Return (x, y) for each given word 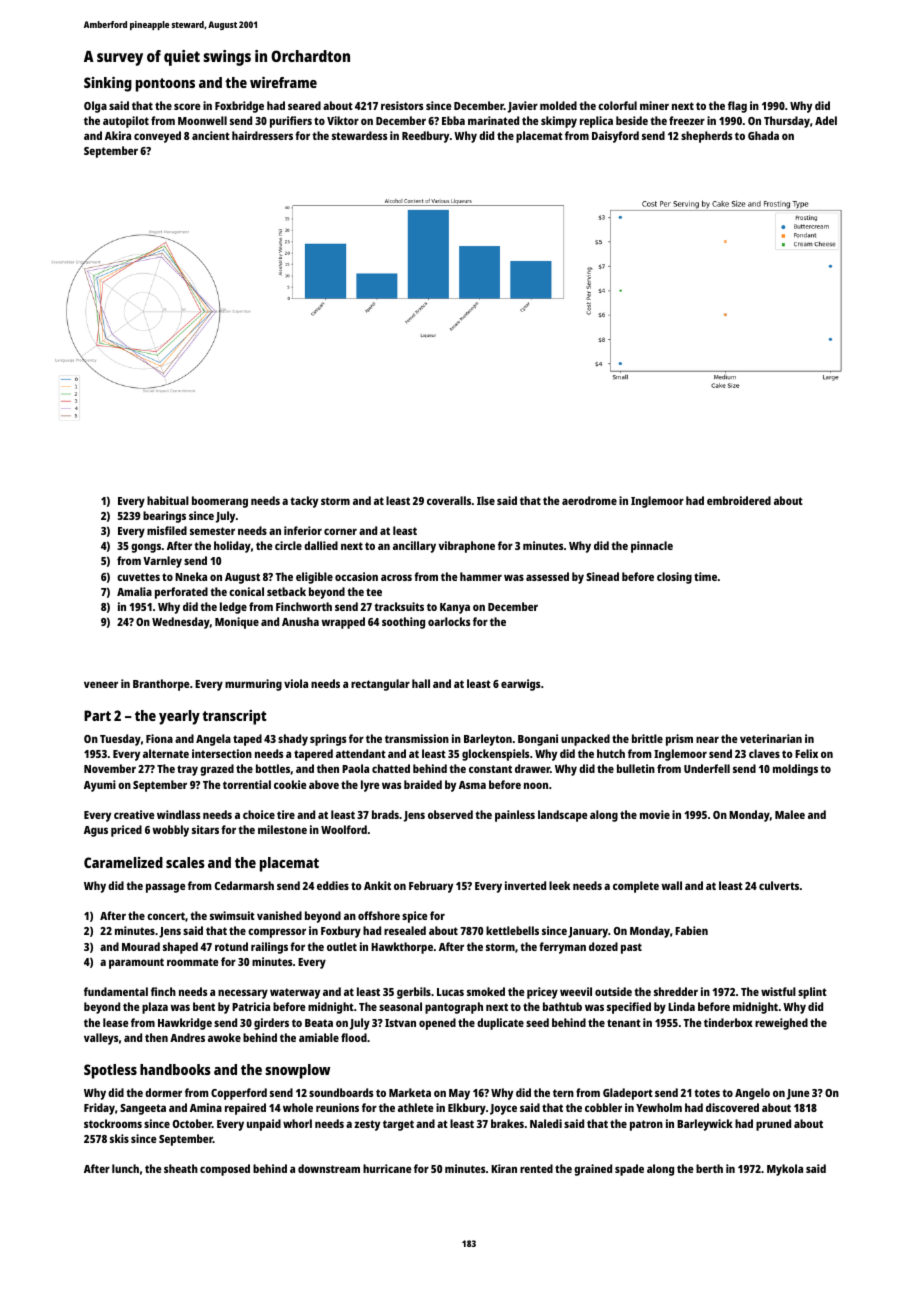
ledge (233, 608)
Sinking (108, 84)
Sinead (602, 576)
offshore (379, 915)
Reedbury (425, 137)
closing (674, 578)
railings (269, 948)
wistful (778, 991)
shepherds (706, 137)
